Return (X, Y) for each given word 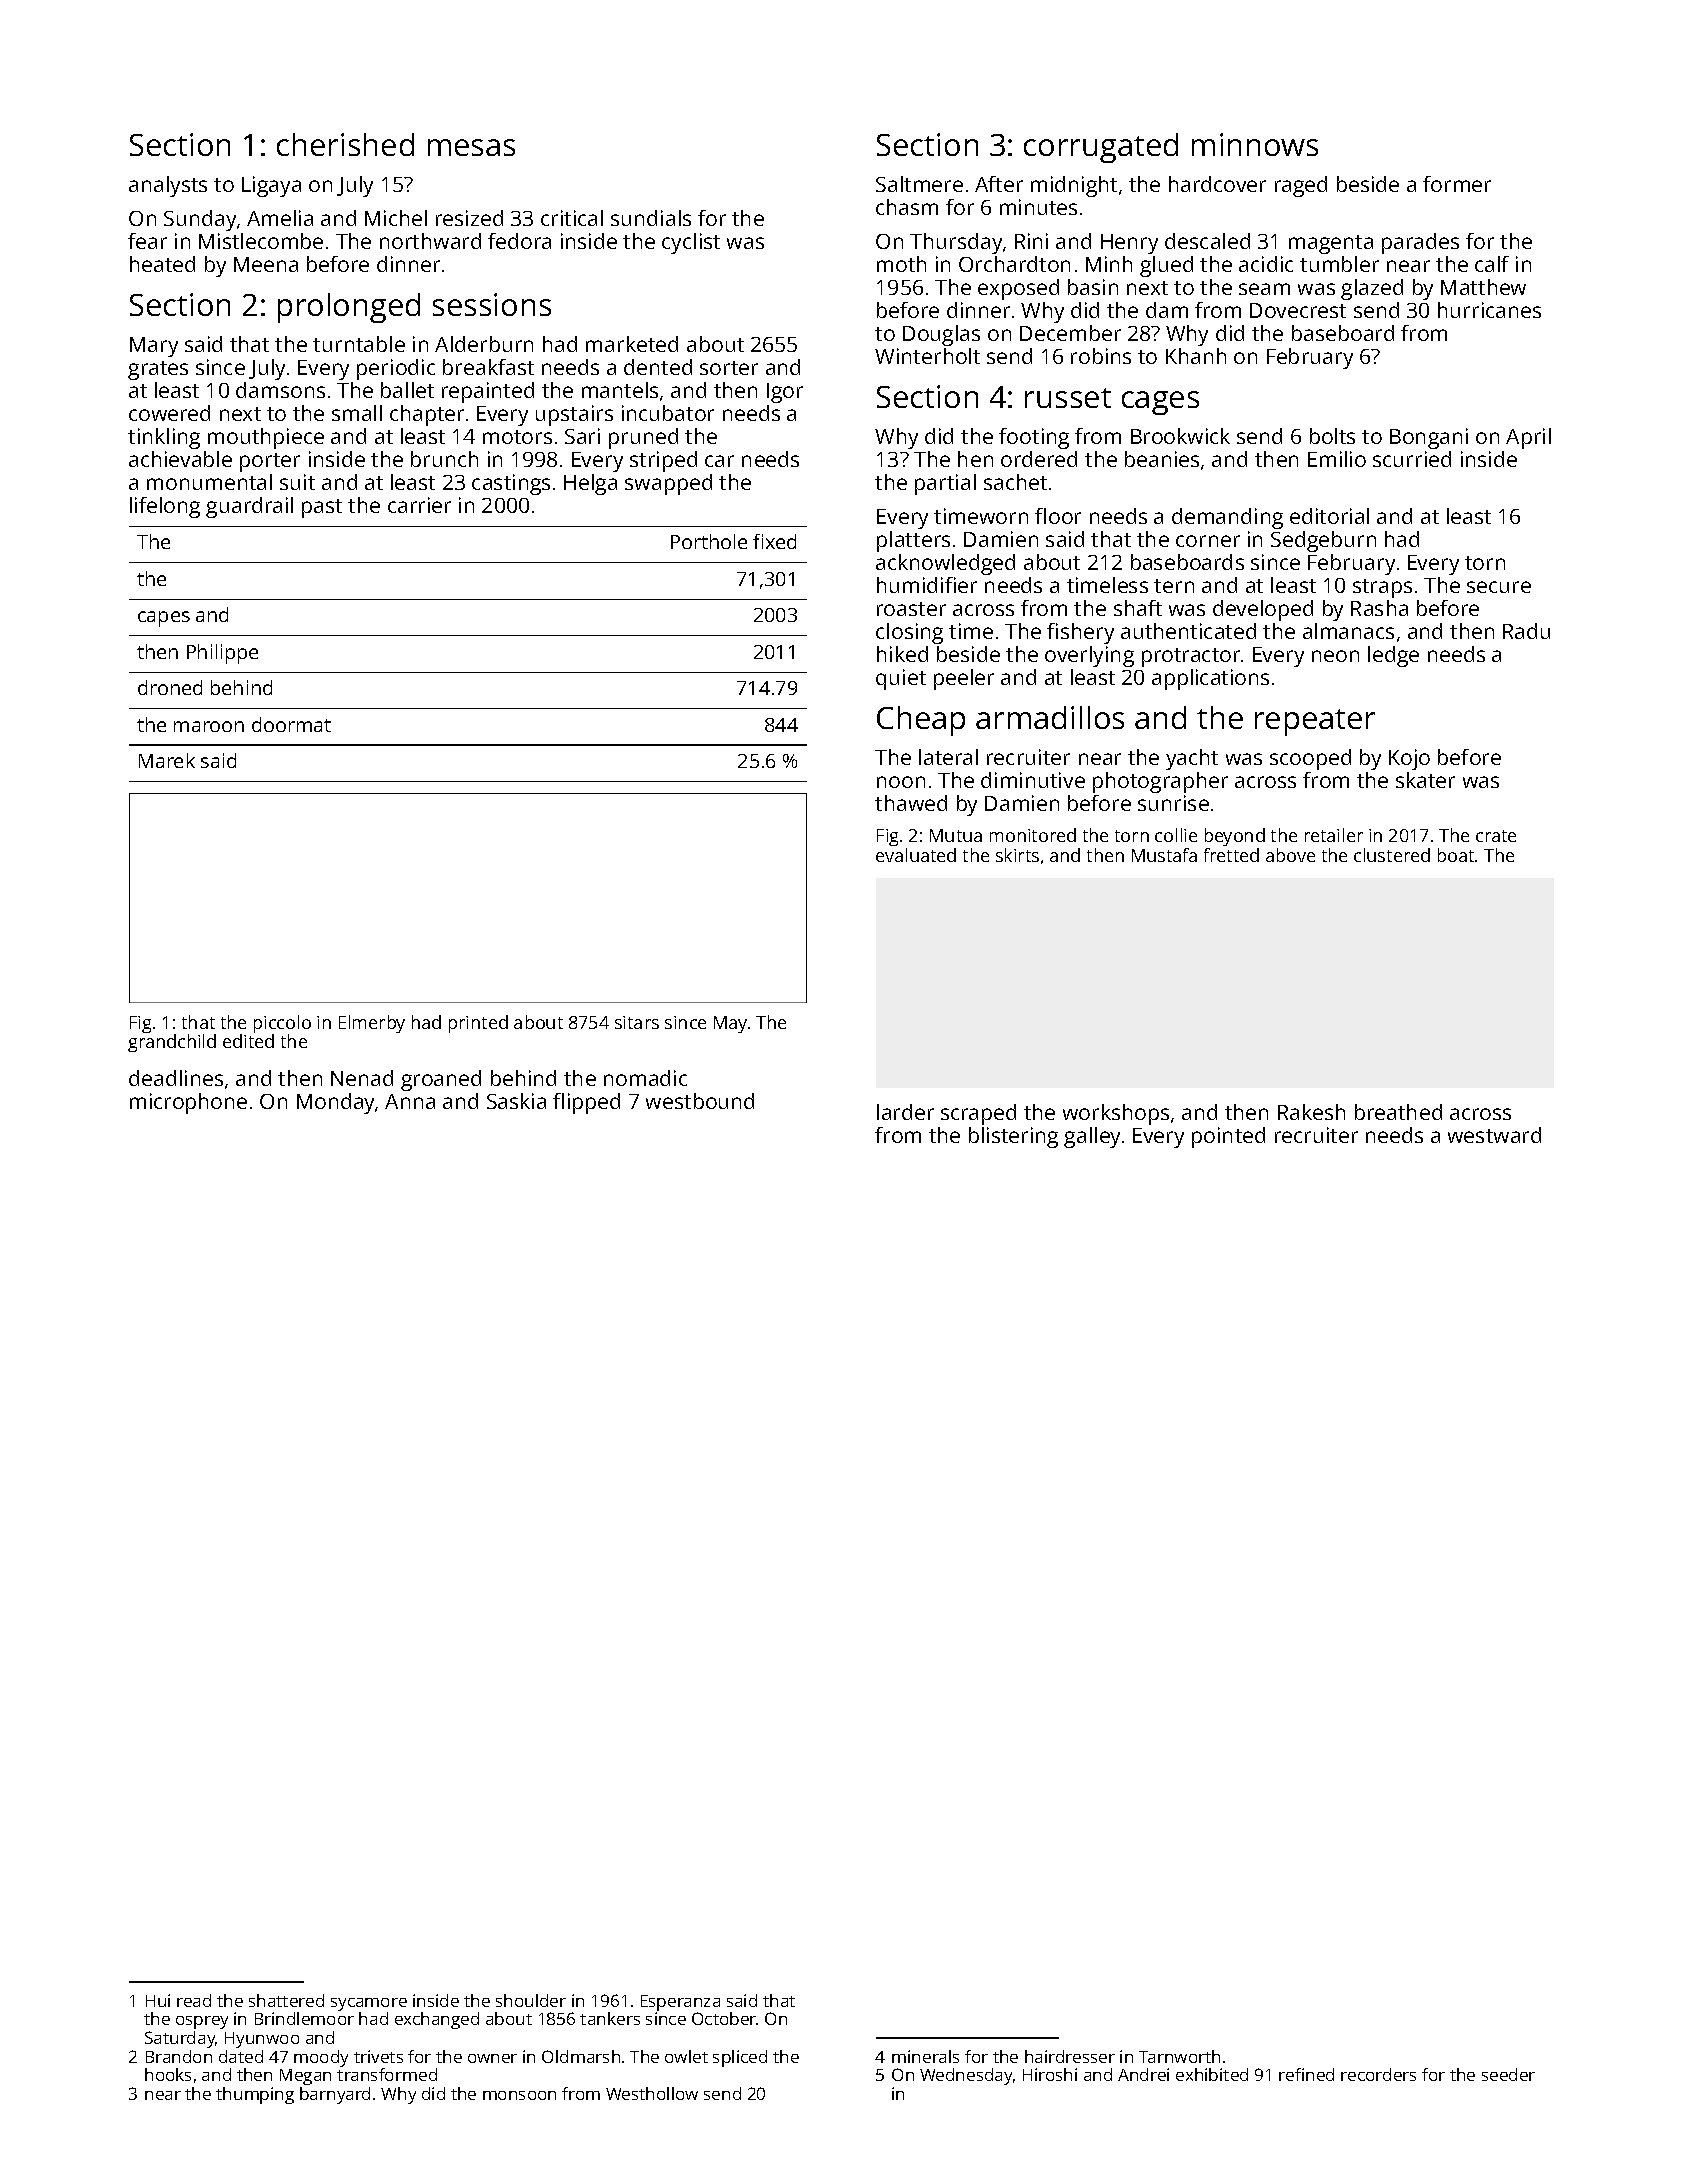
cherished (345, 144)
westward (1494, 1135)
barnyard (335, 2095)
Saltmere (919, 184)
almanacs (1348, 631)
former (1457, 184)
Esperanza (680, 2003)
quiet (901, 679)
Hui (158, 2000)
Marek (167, 760)
